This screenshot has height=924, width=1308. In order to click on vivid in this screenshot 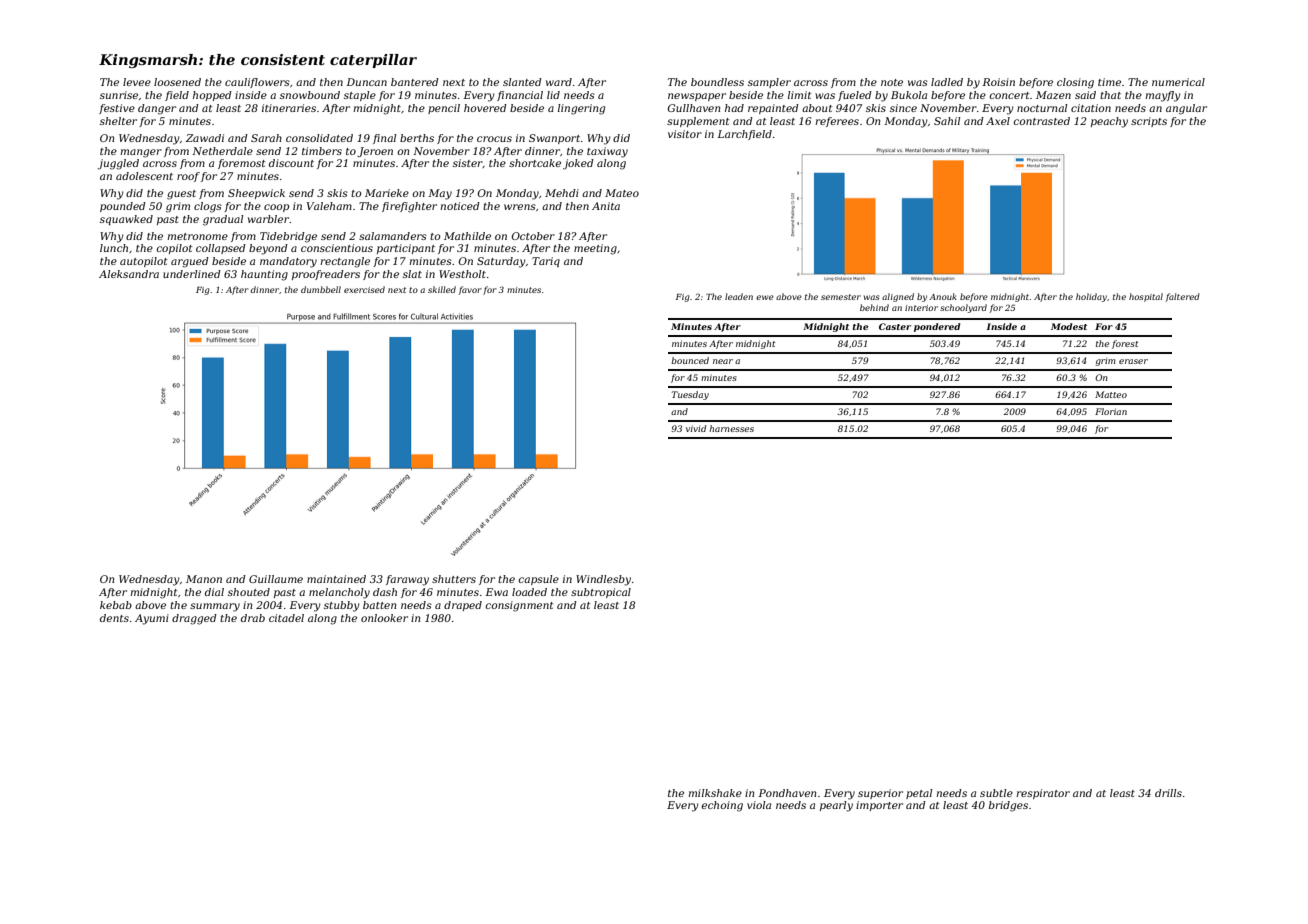, I will do `click(696, 428)`.
